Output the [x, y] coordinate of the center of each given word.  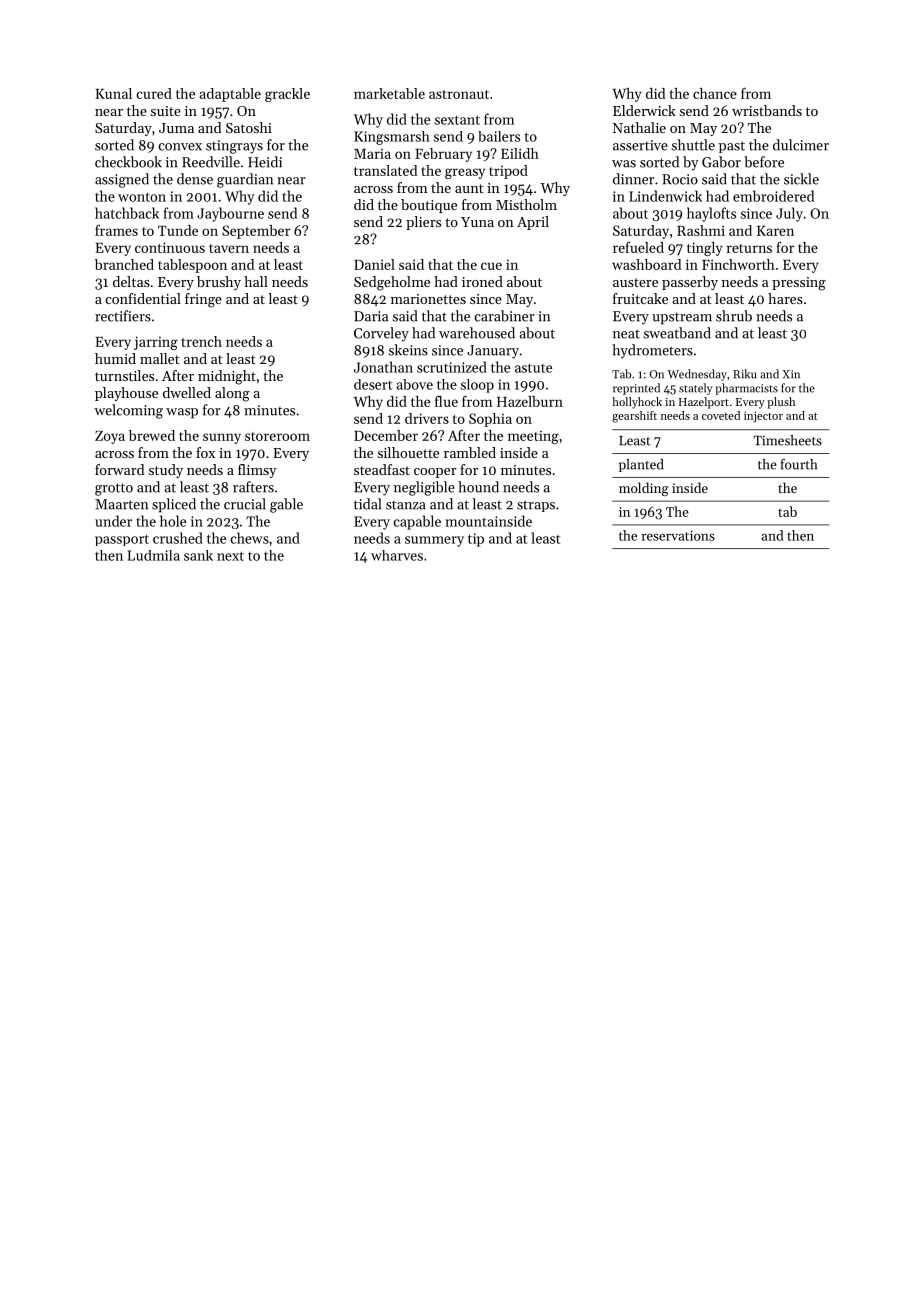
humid [115, 358]
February [443, 155]
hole [173, 521]
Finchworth [738, 264]
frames [116, 230]
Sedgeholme [392, 283]
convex [180, 147]
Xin [791, 374]
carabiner [505, 316]
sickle [801, 179]
